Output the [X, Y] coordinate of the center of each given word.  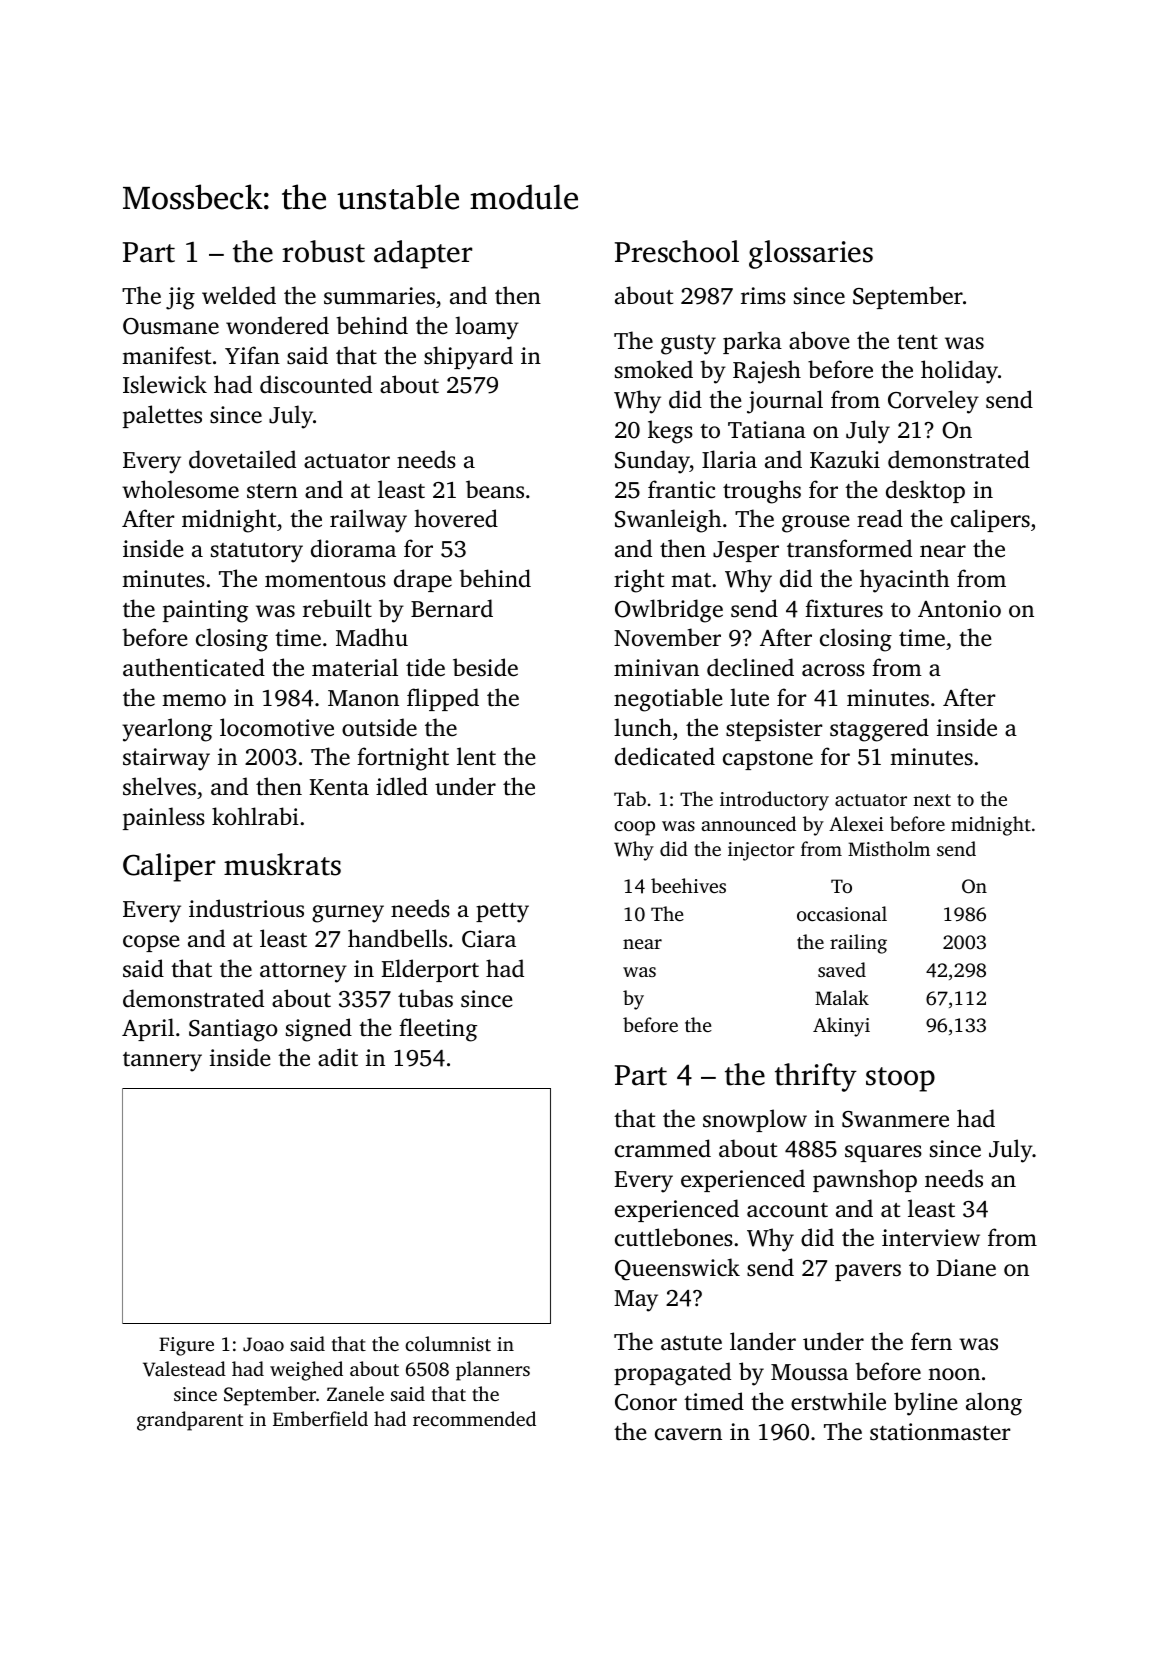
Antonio [959, 609]
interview [931, 1238]
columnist [448, 1343]
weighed [306, 1371]
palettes [162, 416]
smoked [654, 369]
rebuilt [337, 608]
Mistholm [889, 848]
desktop [925, 491]
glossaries [811, 254]
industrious [246, 908]
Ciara [489, 939]
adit [338, 1057]
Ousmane [171, 326]
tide [425, 667]
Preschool [677, 251]
